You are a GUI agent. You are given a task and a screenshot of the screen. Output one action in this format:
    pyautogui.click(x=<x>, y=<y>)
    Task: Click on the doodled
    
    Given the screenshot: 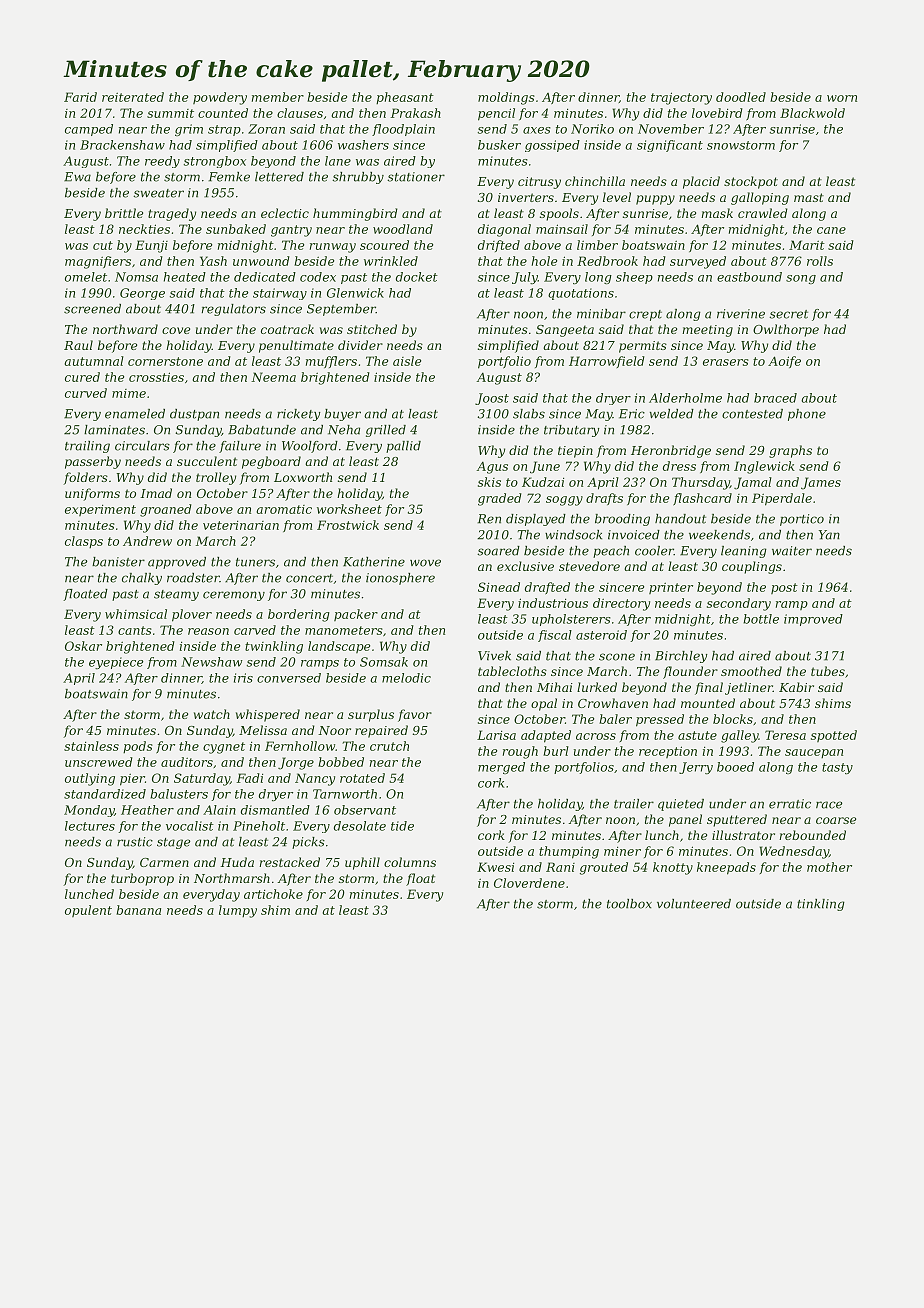 What is the action you would take?
    pyautogui.click(x=741, y=97)
